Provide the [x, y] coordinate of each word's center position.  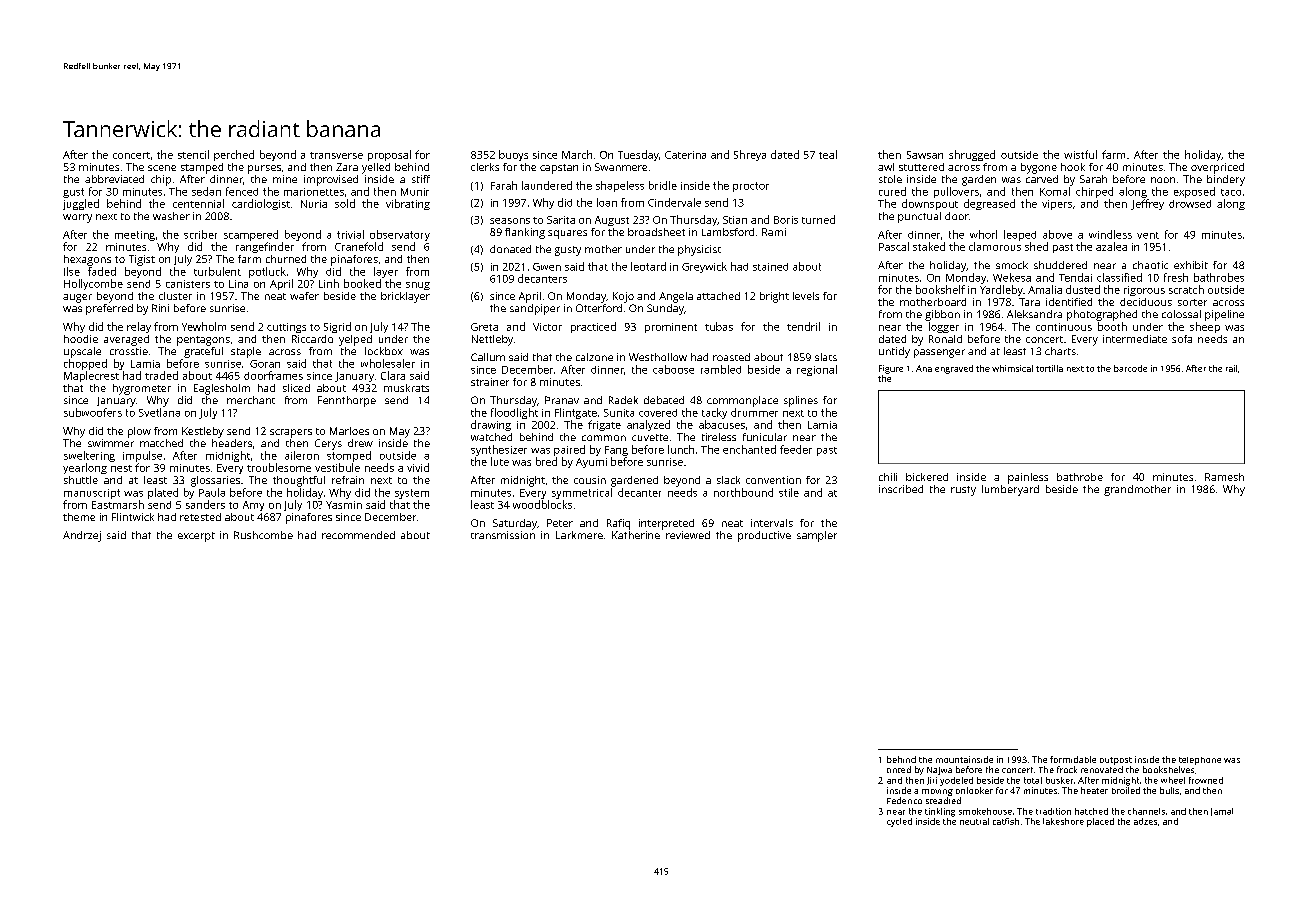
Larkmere [579, 535]
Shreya [750, 155]
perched [234, 155]
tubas [719, 326]
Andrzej [82, 536]
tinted [899, 769]
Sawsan [925, 155]
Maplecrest [91, 376]
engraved [954, 369]
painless [1028, 478]
